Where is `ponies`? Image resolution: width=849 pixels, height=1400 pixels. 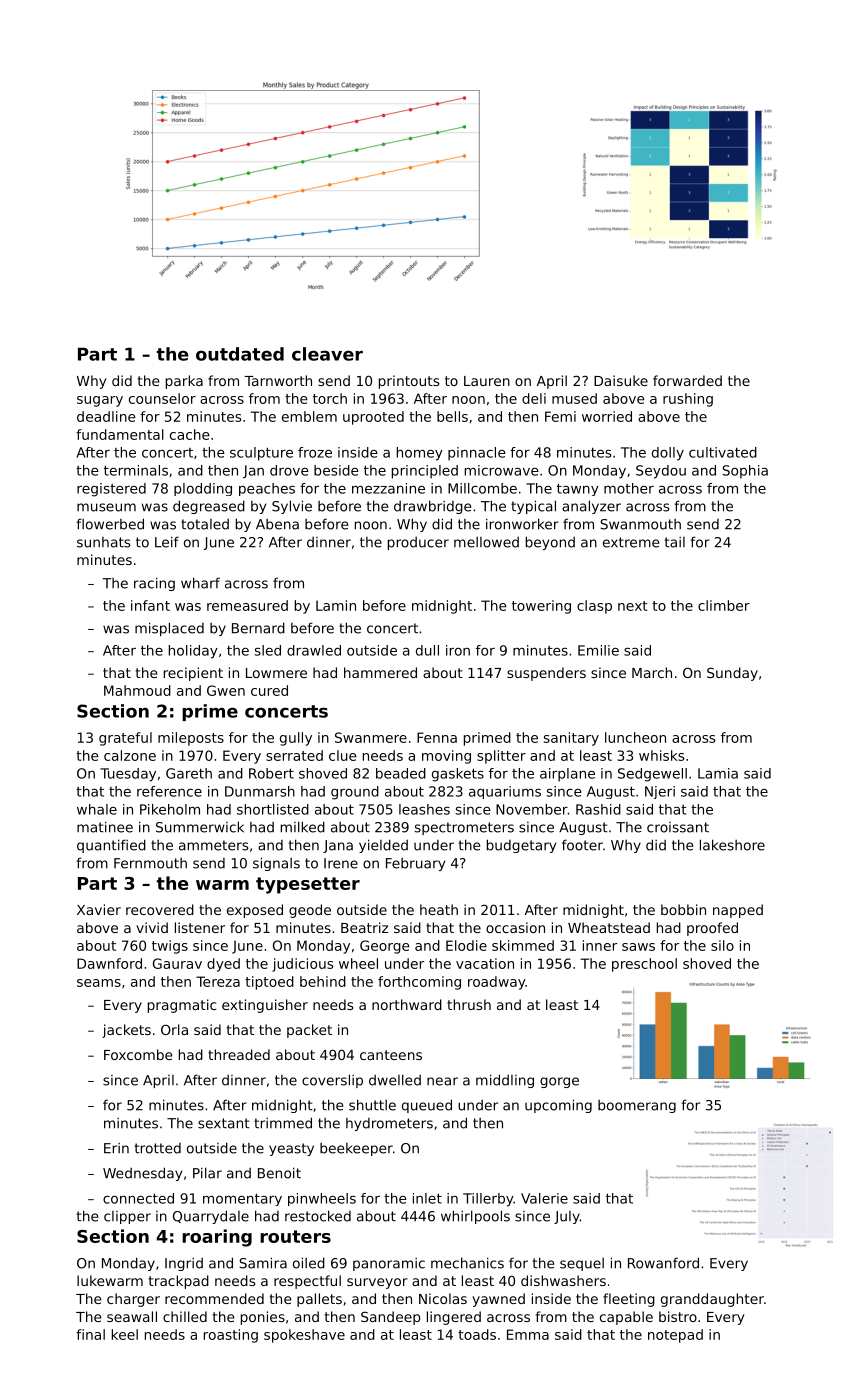 ponies is located at coordinates (263, 1318).
